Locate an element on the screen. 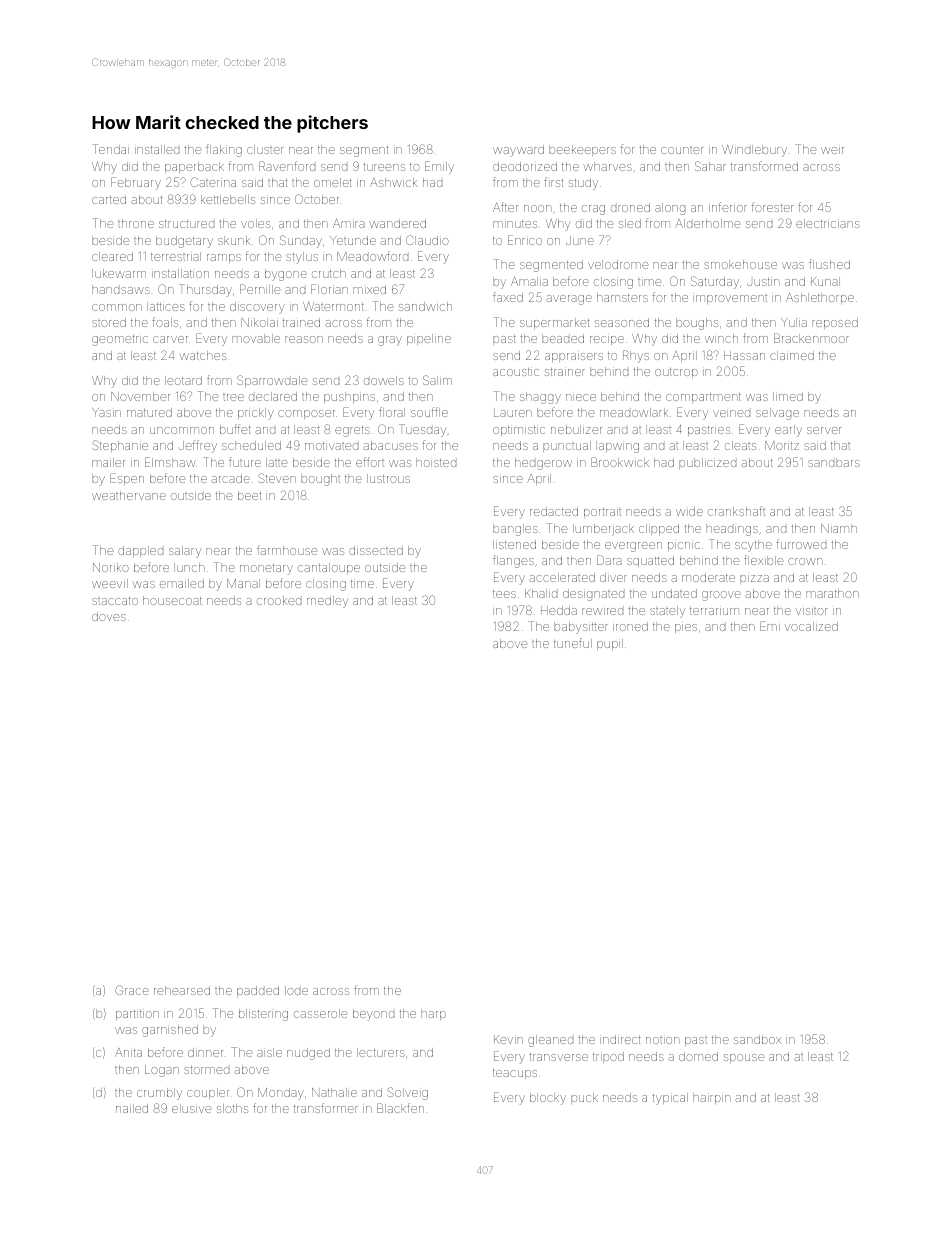 The width and height of the screenshot is (952, 1233). installed is located at coordinates (157, 149).
